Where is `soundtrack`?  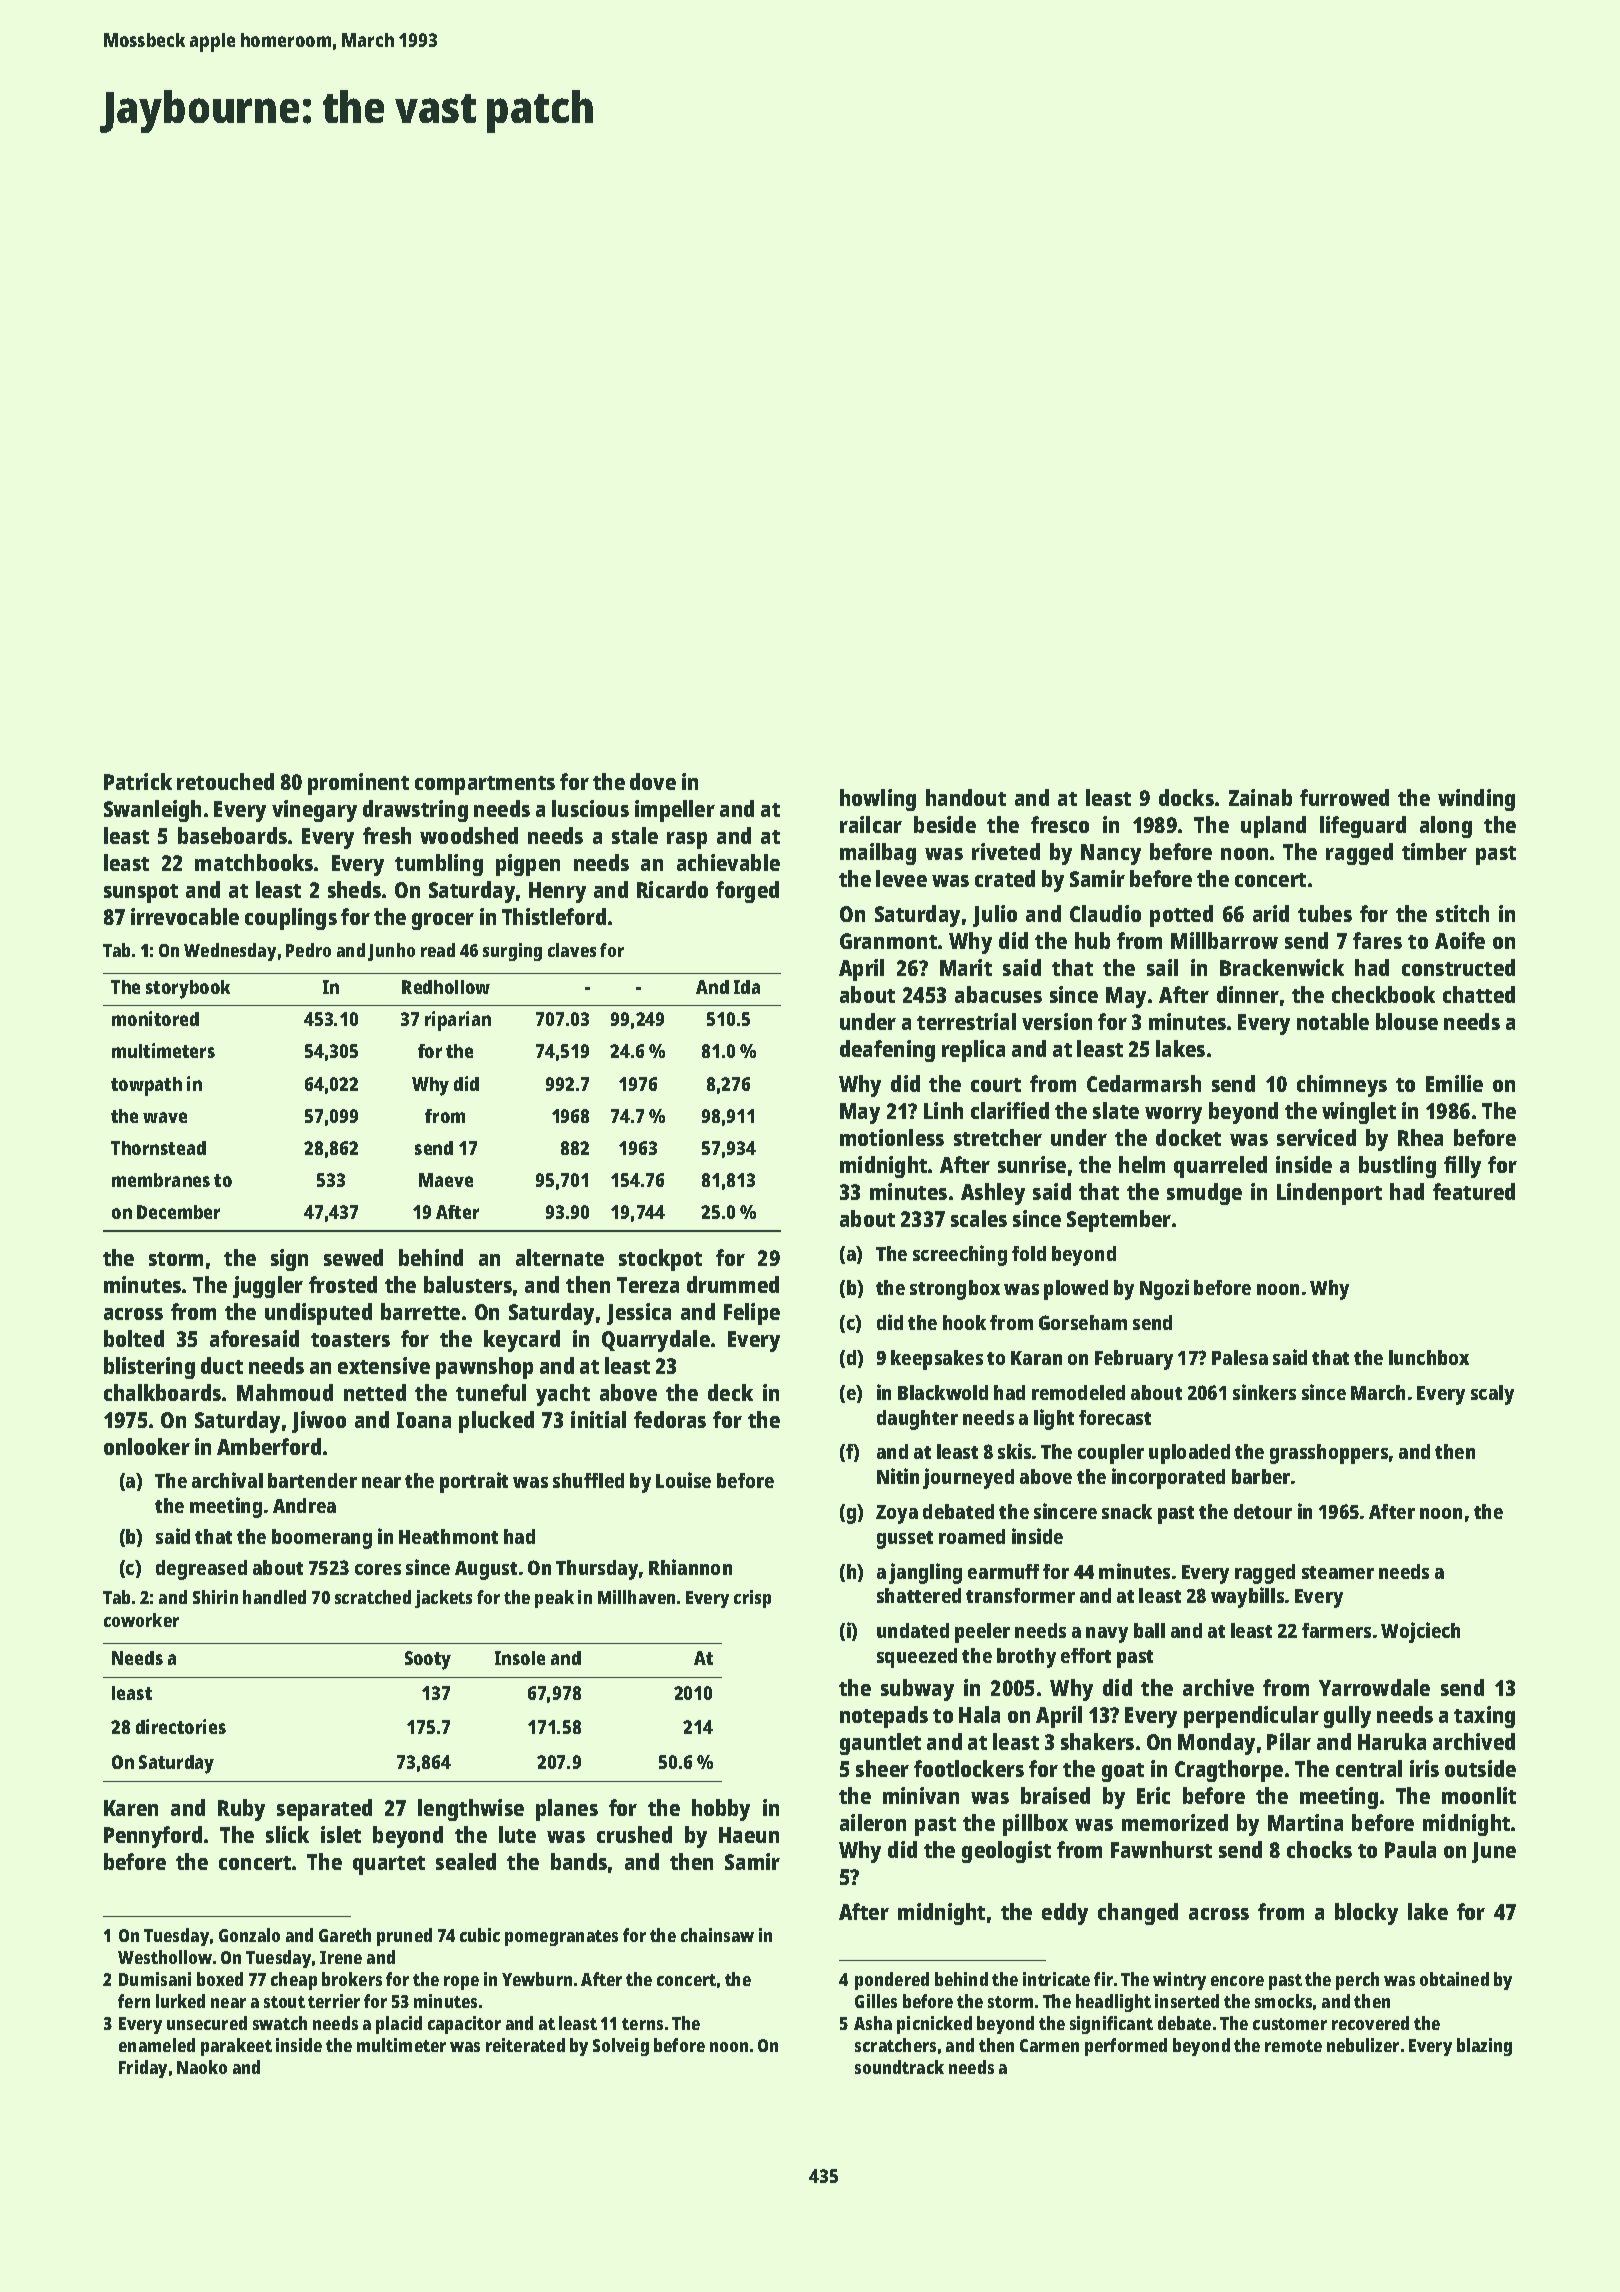 soundtrack is located at coordinates (899, 2067).
